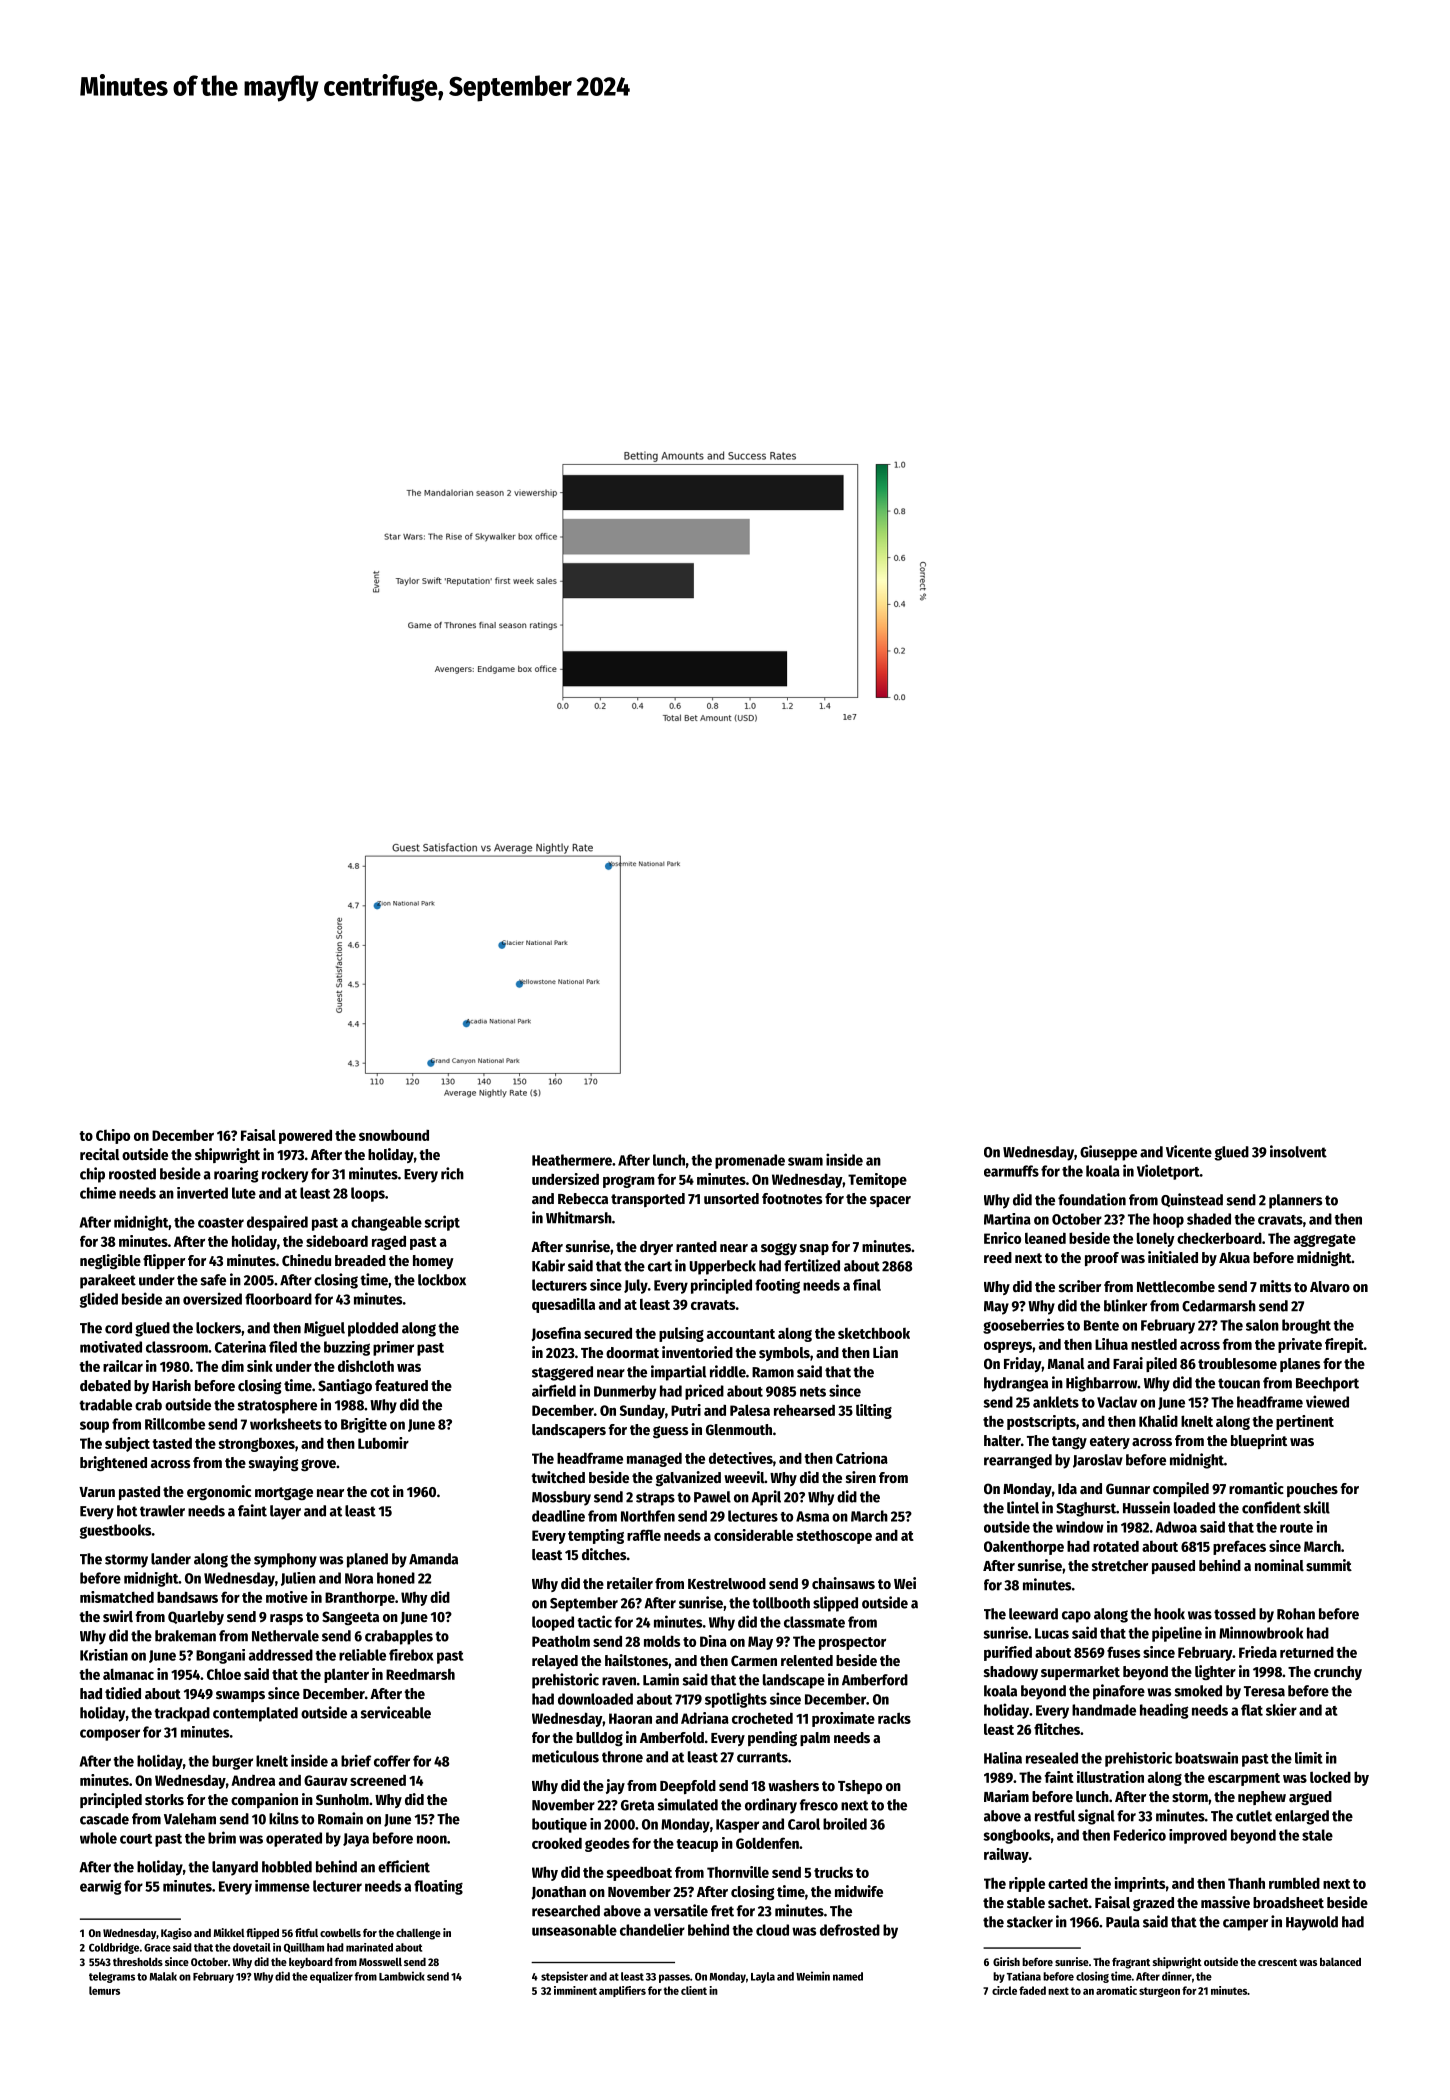 This screenshot has width=1450, height=2100. Describe the element at coordinates (1104, 1710) in the screenshot. I see `handmade` at that location.
